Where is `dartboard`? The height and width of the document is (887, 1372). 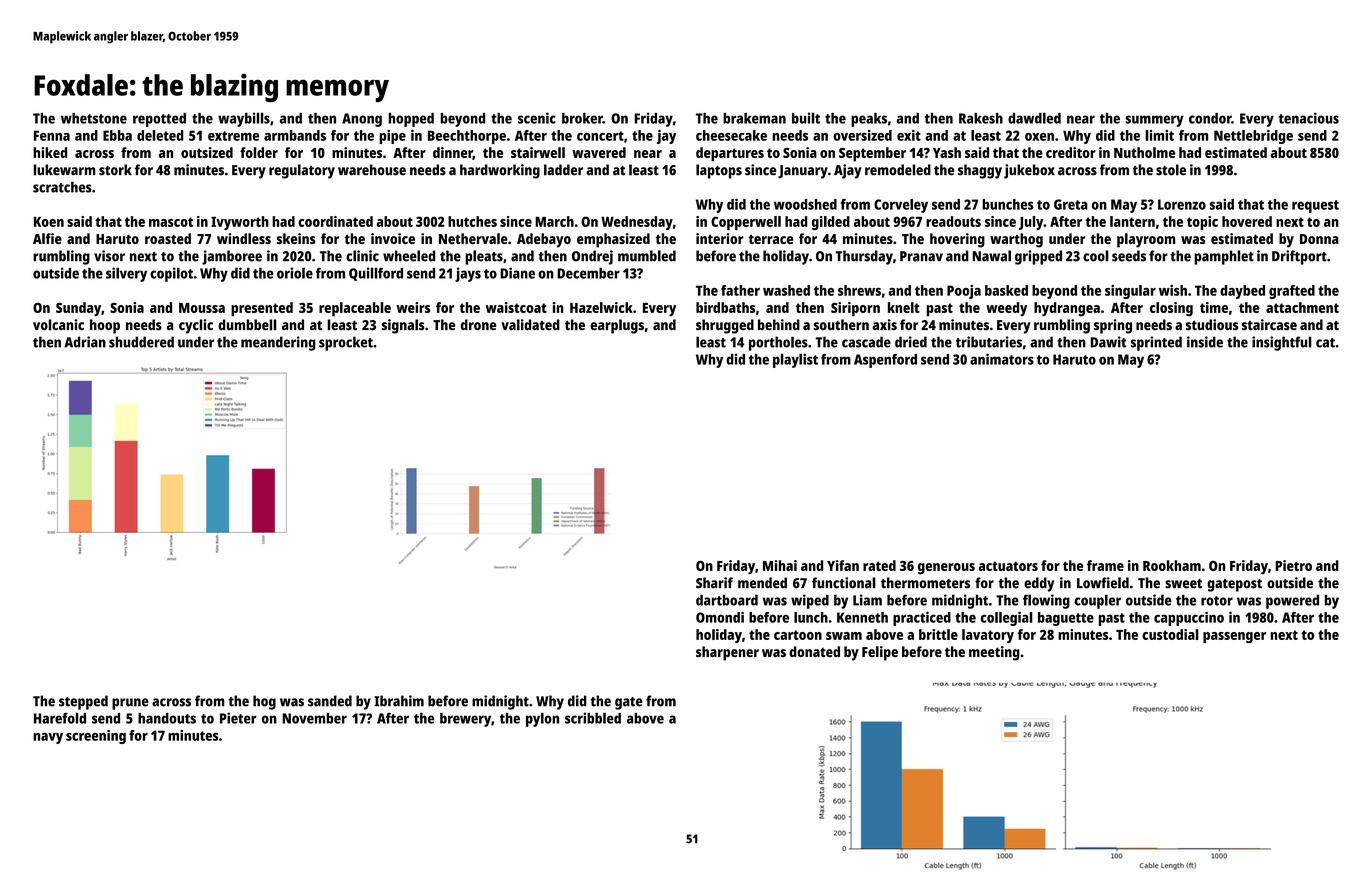 dartboard is located at coordinates (727, 600).
